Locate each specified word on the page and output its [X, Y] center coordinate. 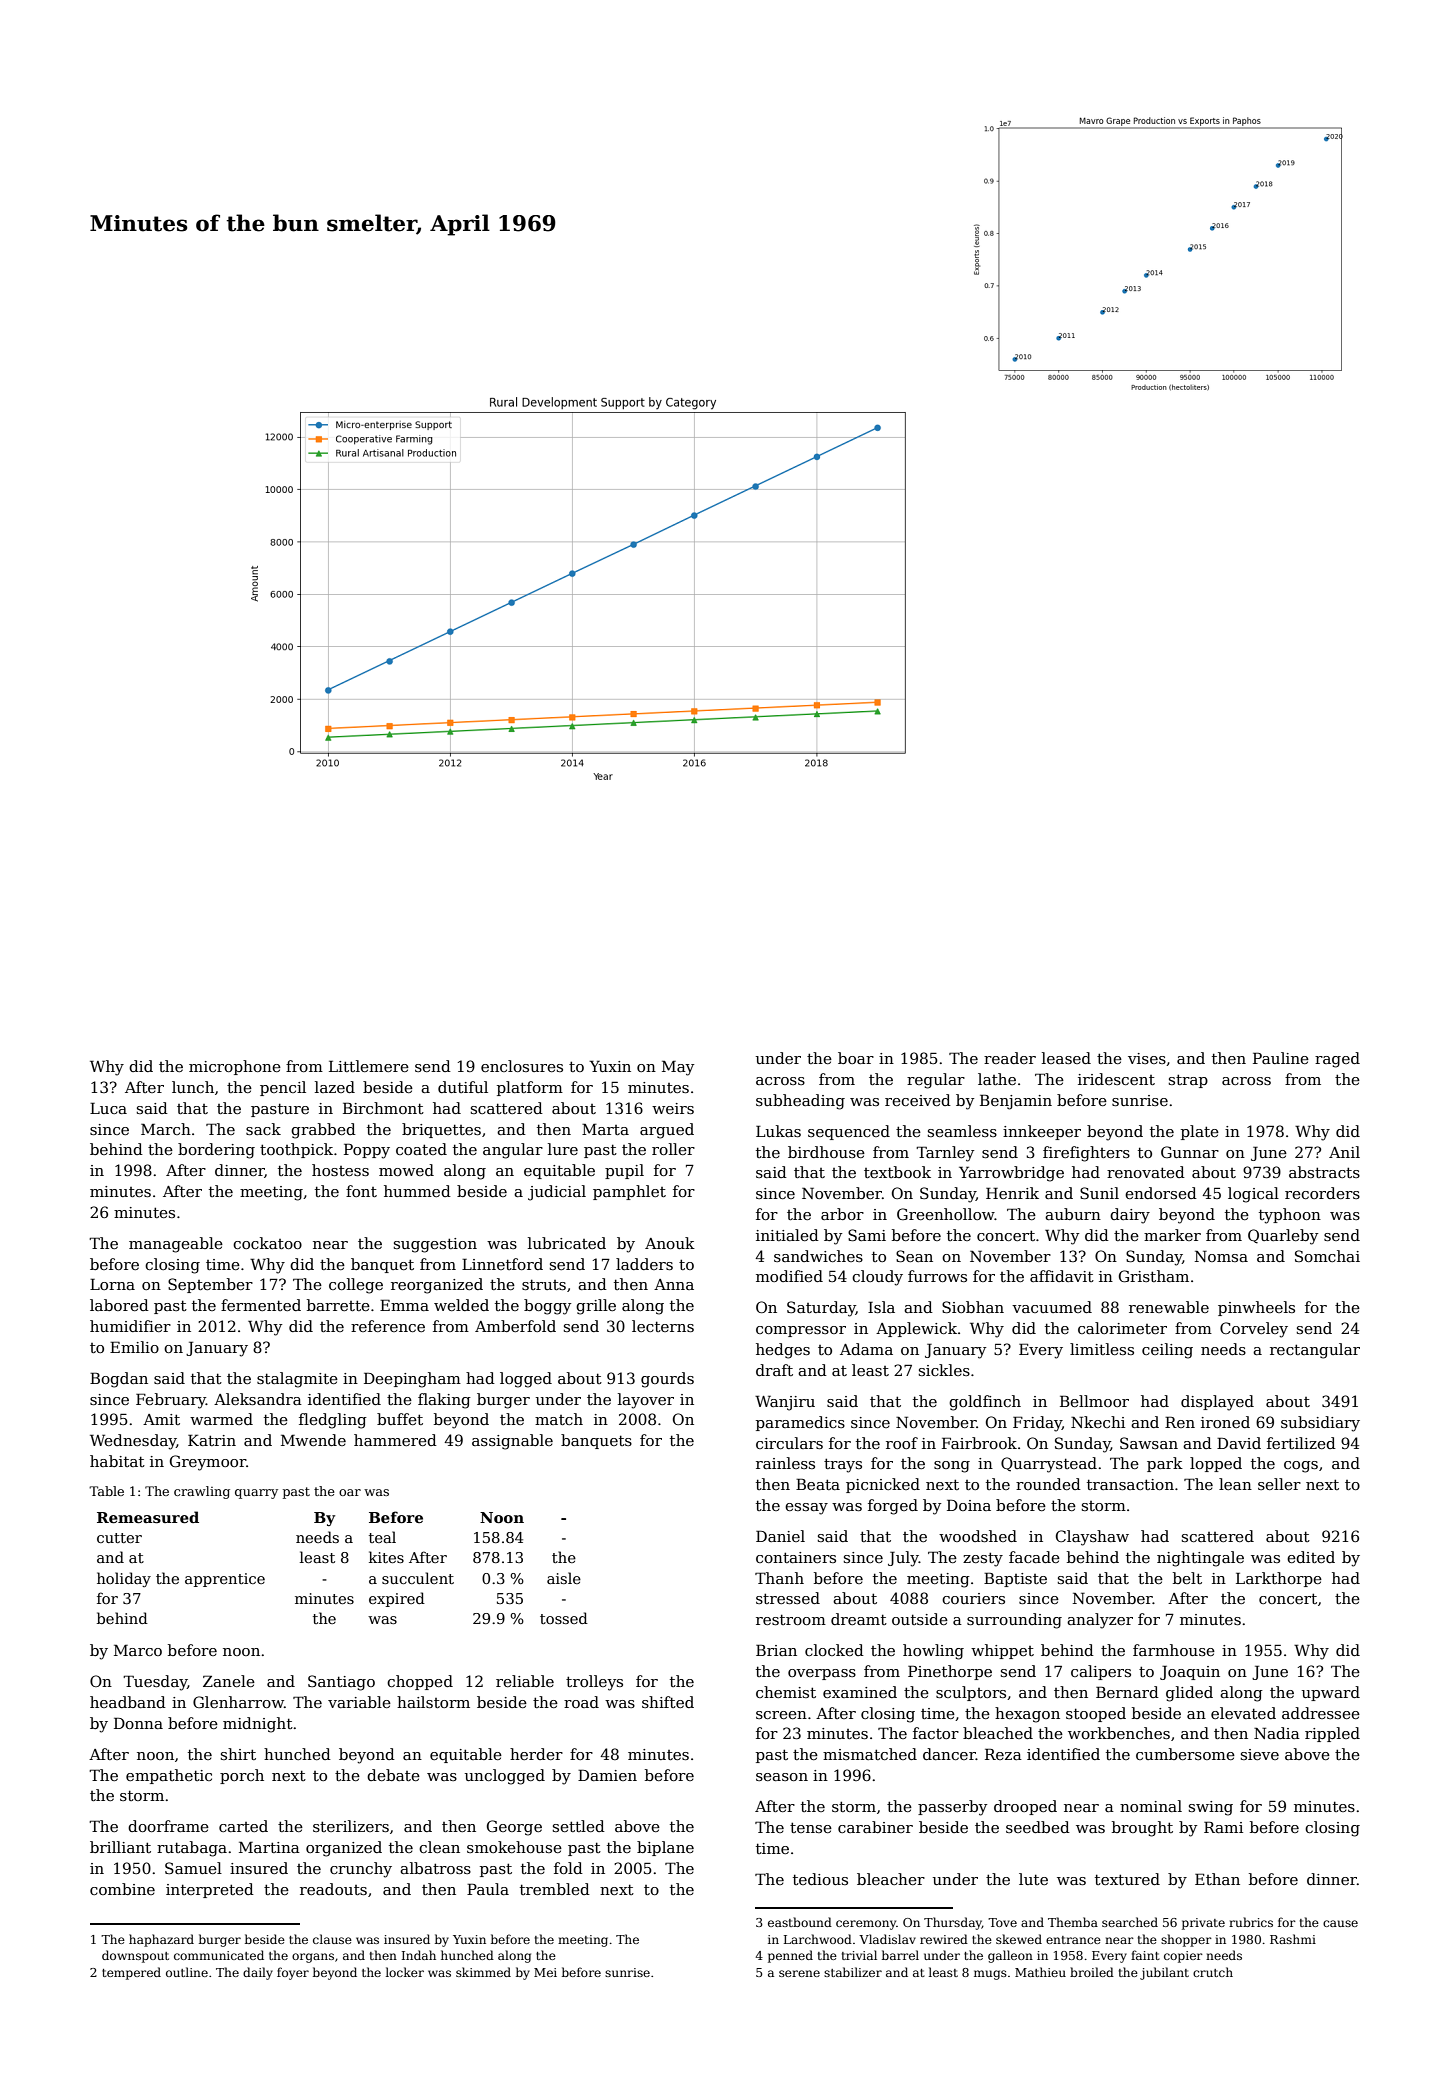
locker [405, 1972]
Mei [545, 1972]
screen [781, 1715]
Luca [108, 1108]
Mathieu [1040, 1972]
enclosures [522, 1066]
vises [1147, 1058]
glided [1189, 1694]
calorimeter [1122, 1328]
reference [388, 1326]
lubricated [567, 1243]
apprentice [225, 1580]
